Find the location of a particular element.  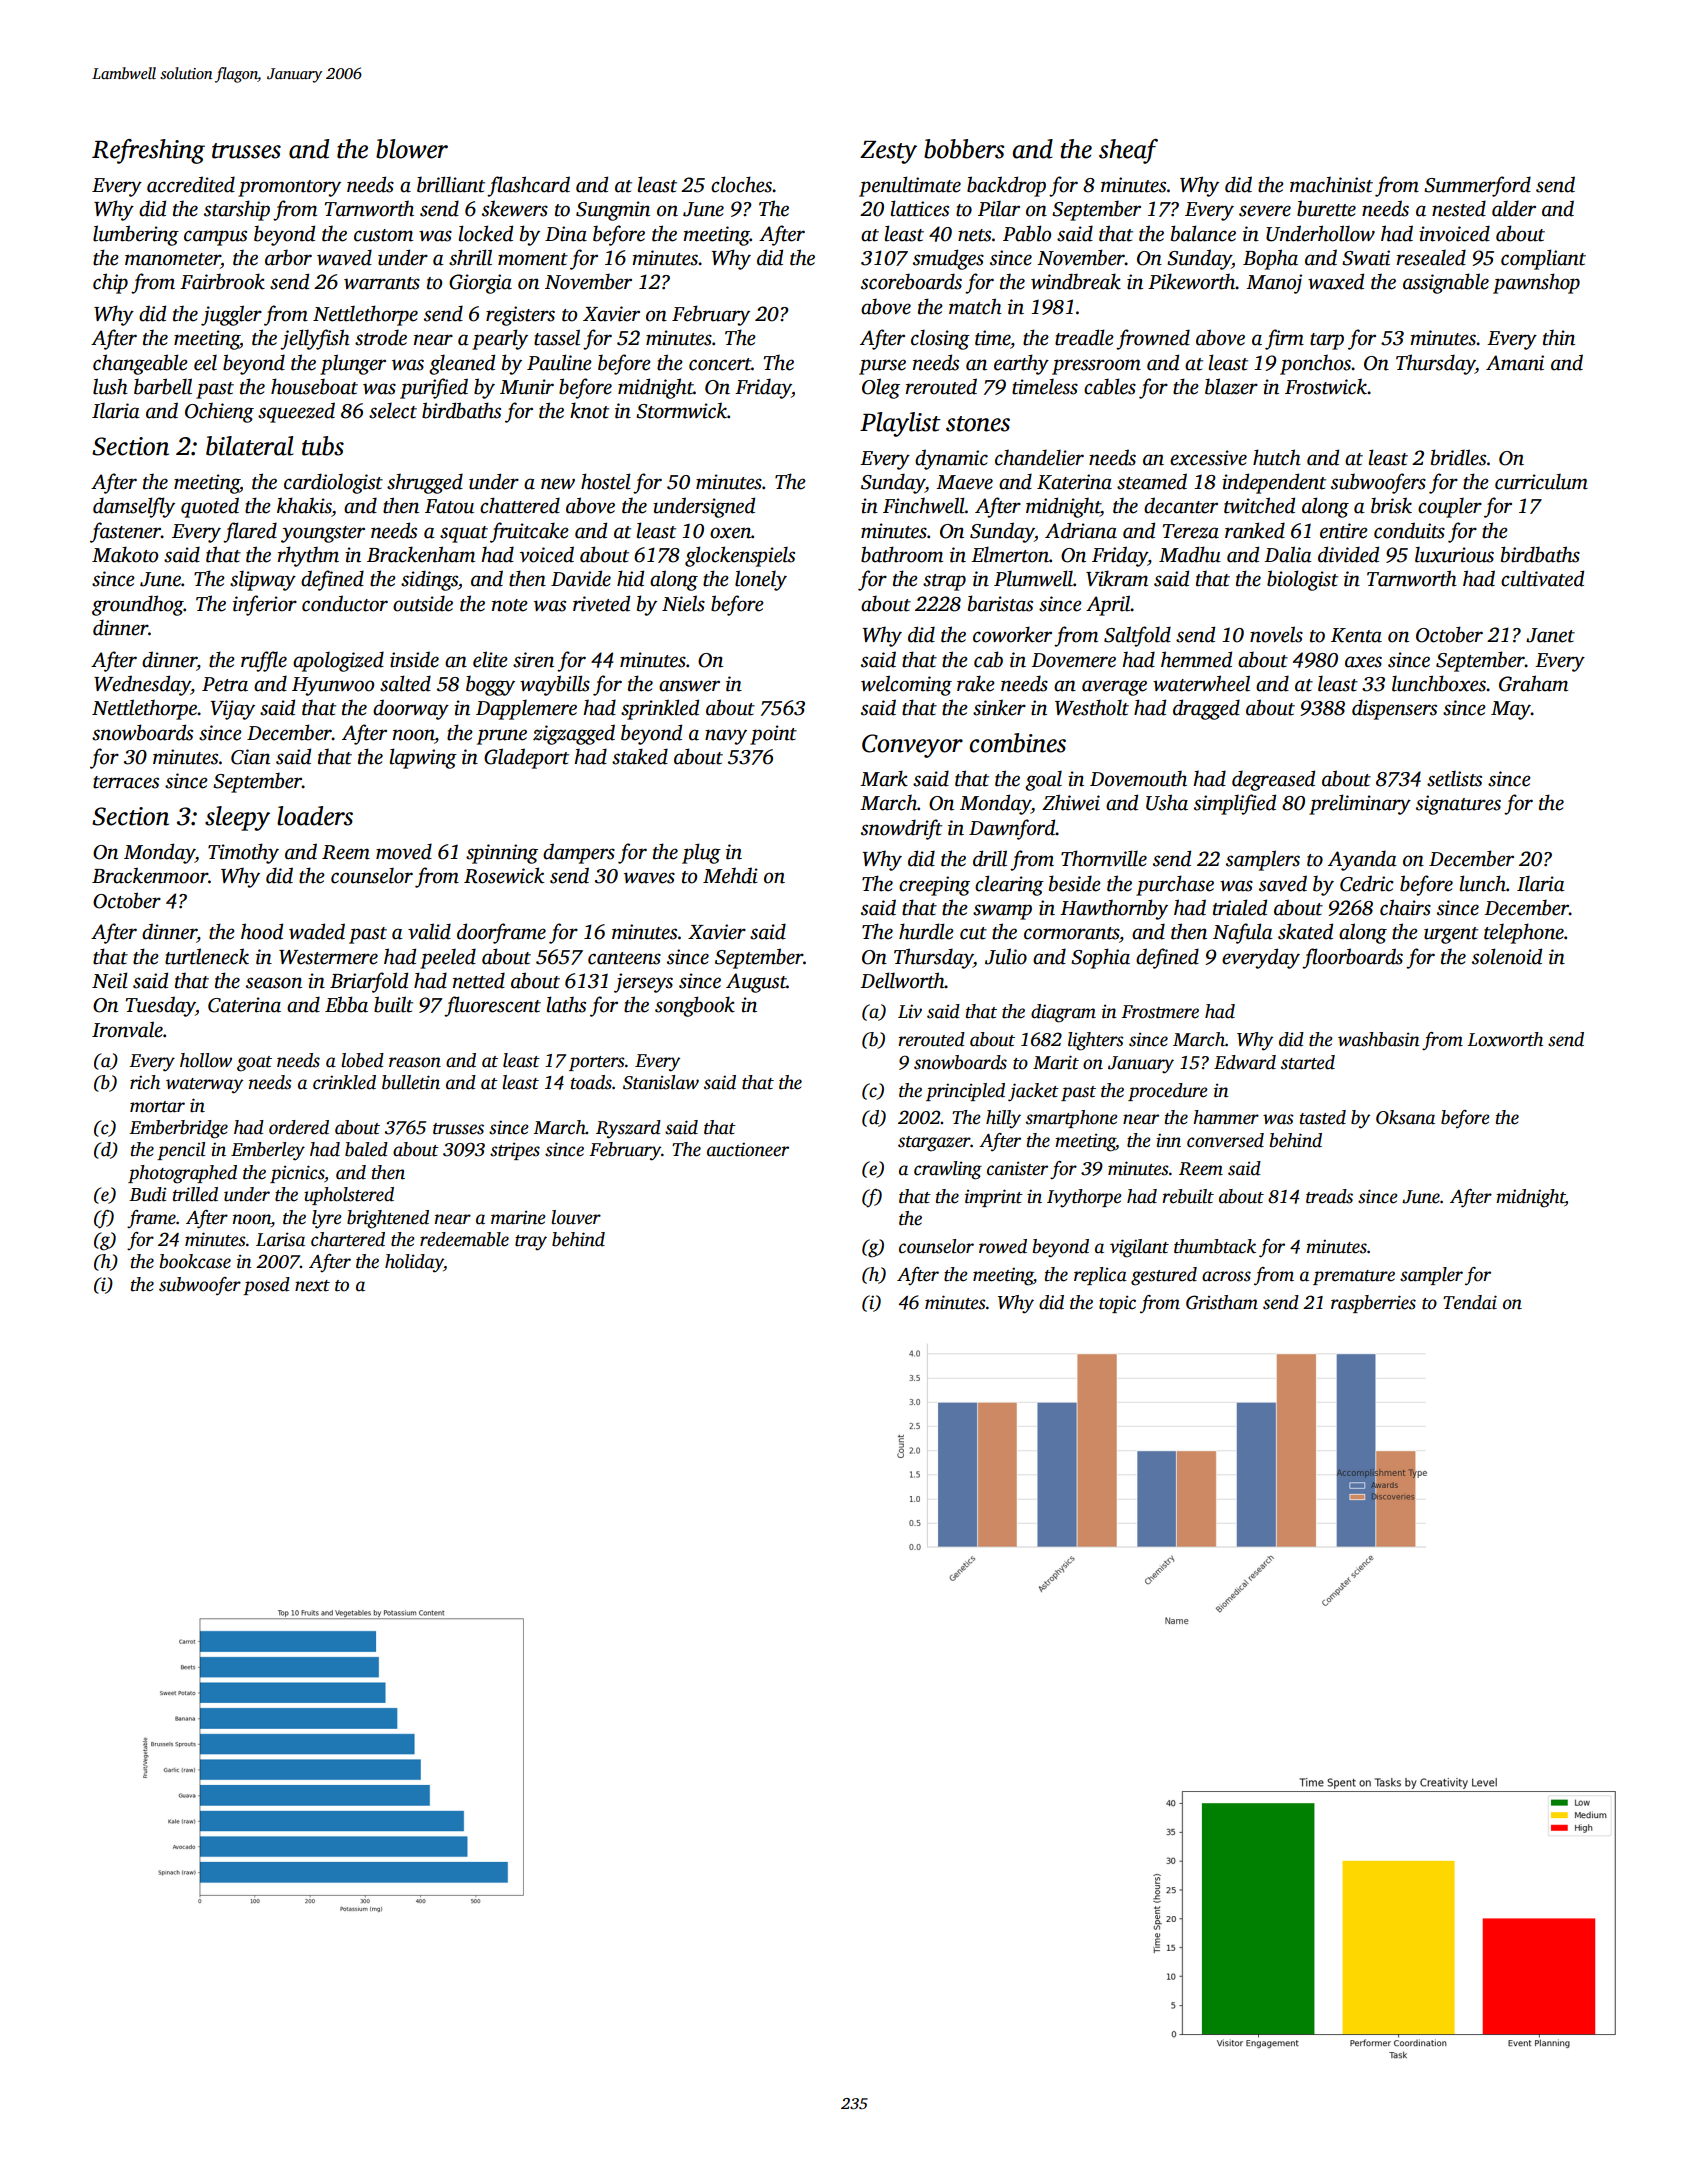

curriculum is located at coordinates (1541, 481).
